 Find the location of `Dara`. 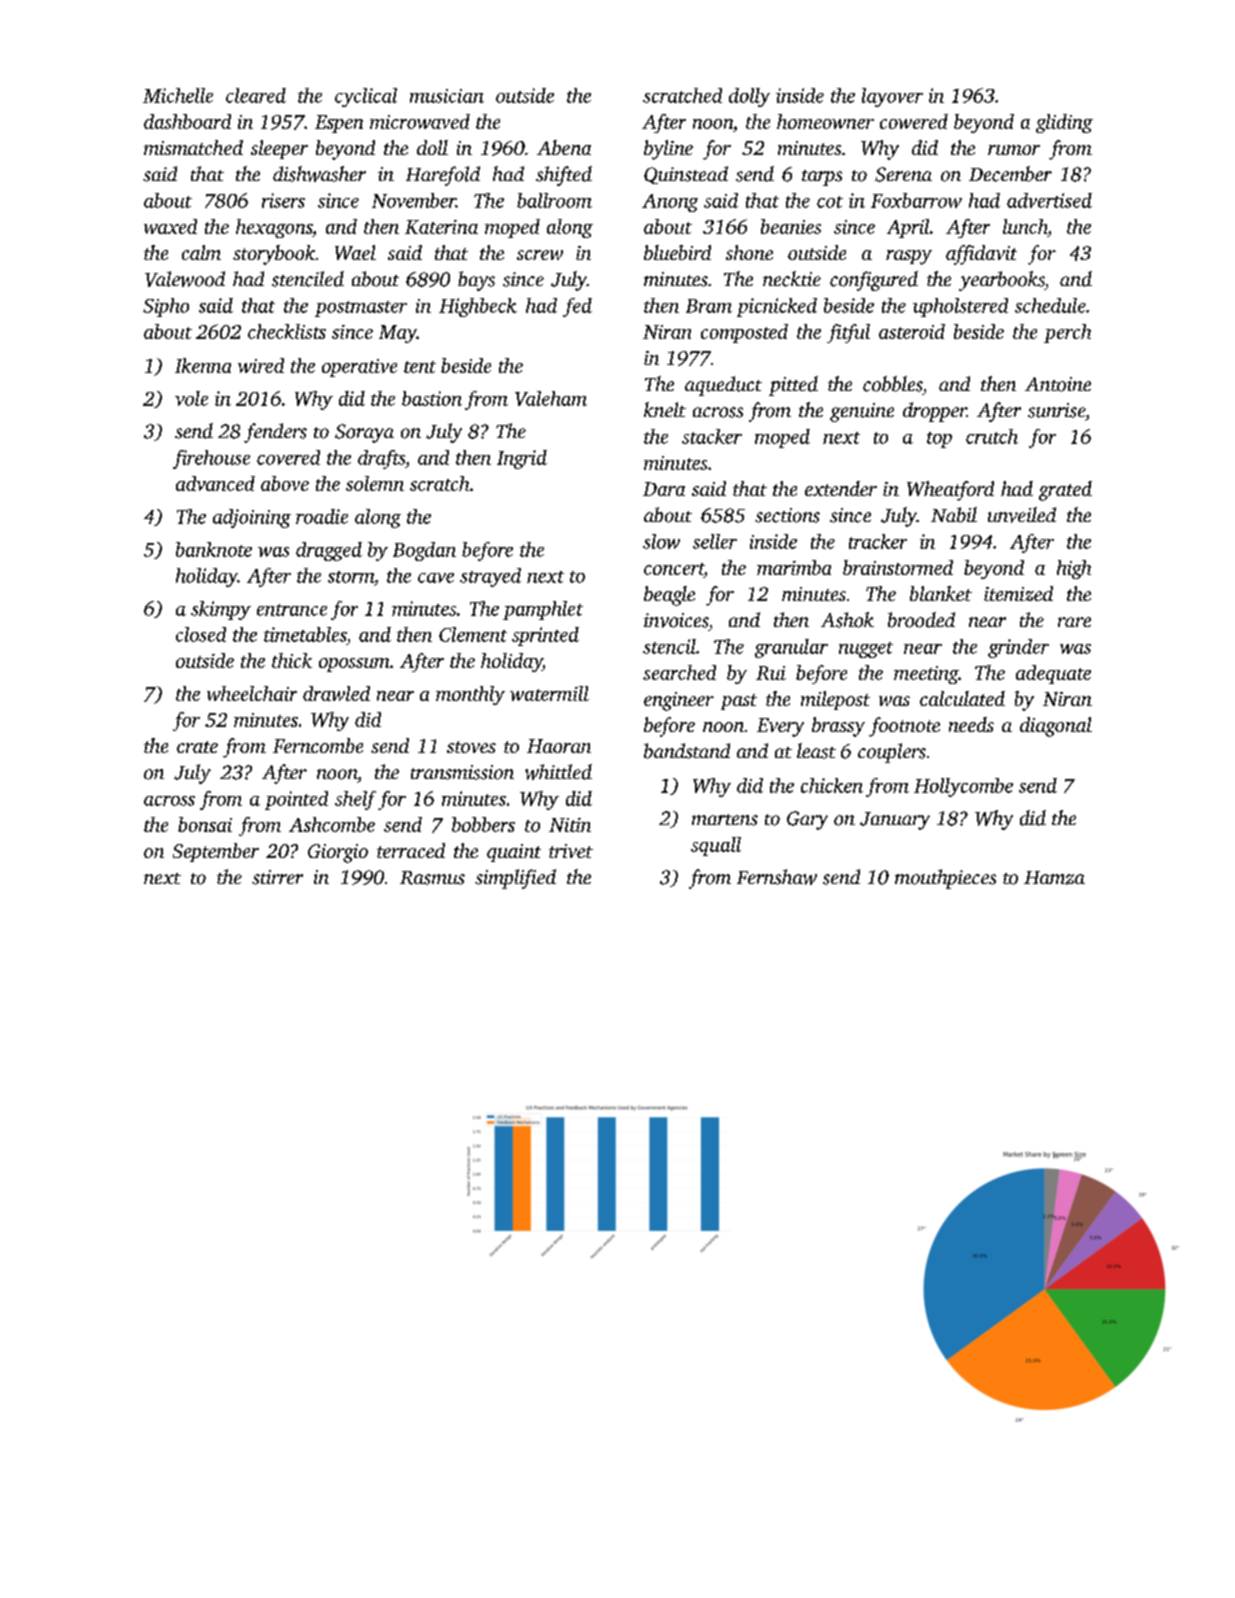

Dara is located at coordinates (664, 489).
